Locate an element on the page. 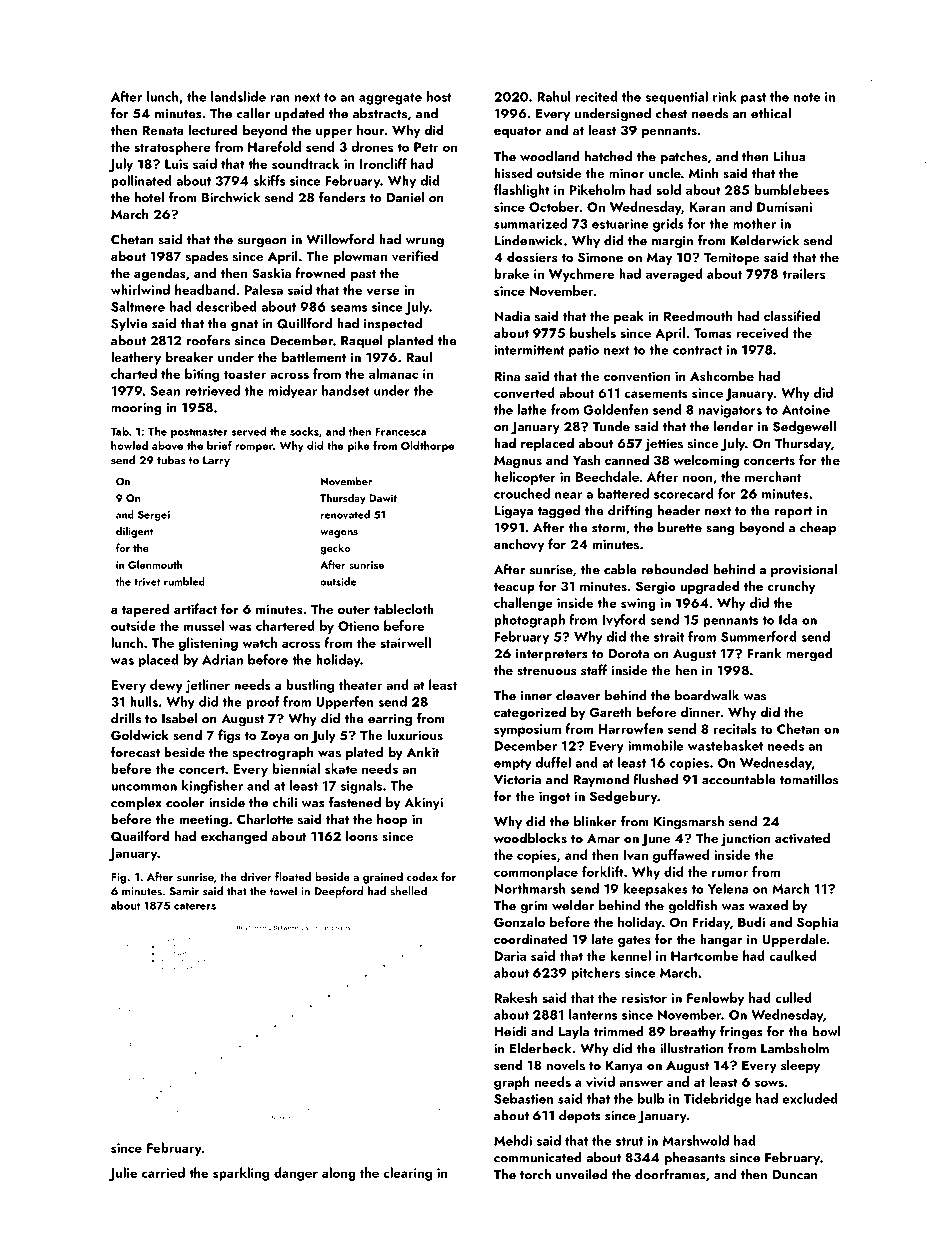 This image has height=1233, width=952. spades is located at coordinates (207, 257).
